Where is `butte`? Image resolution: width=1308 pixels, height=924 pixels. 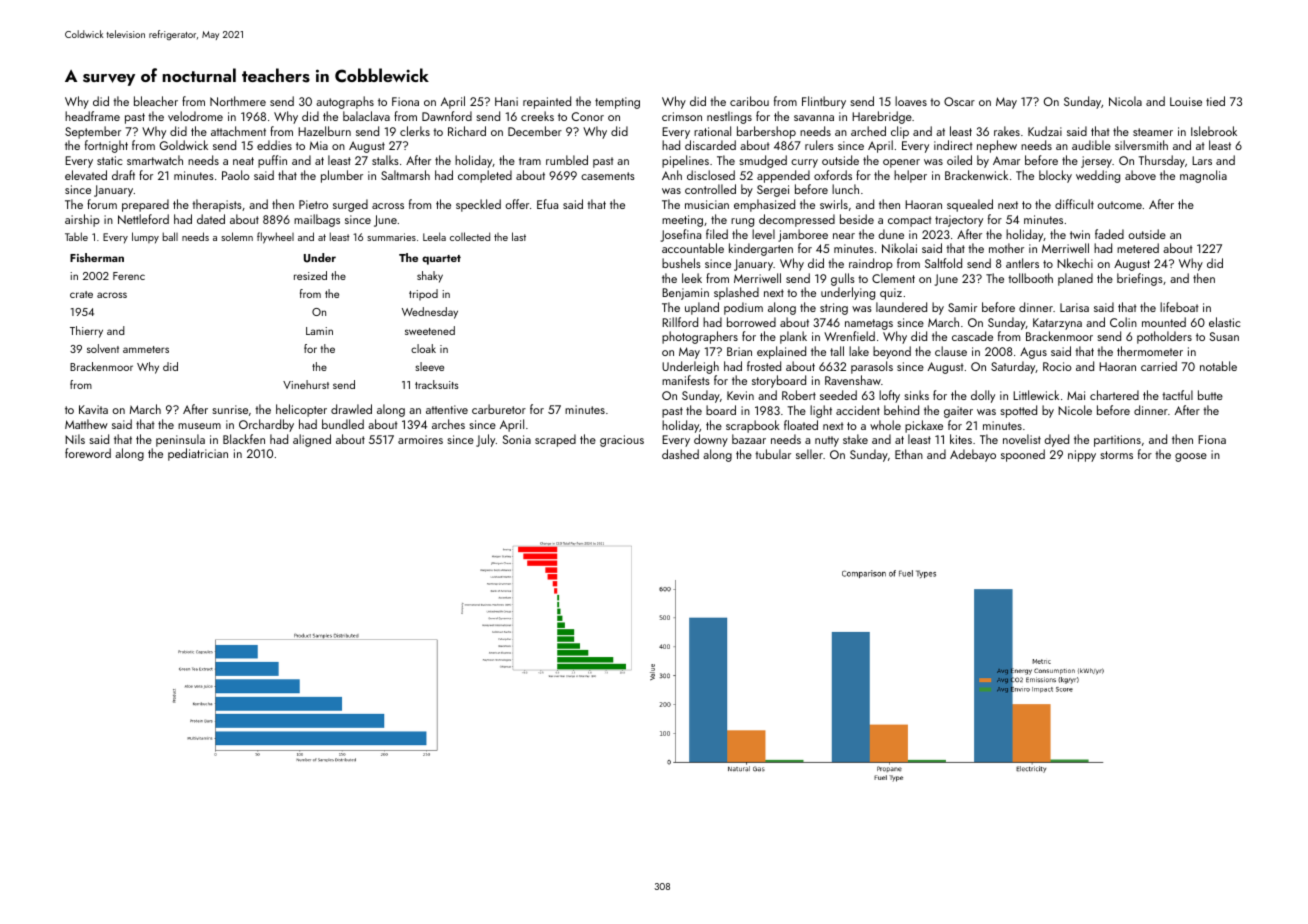 butte is located at coordinates (1210, 395).
